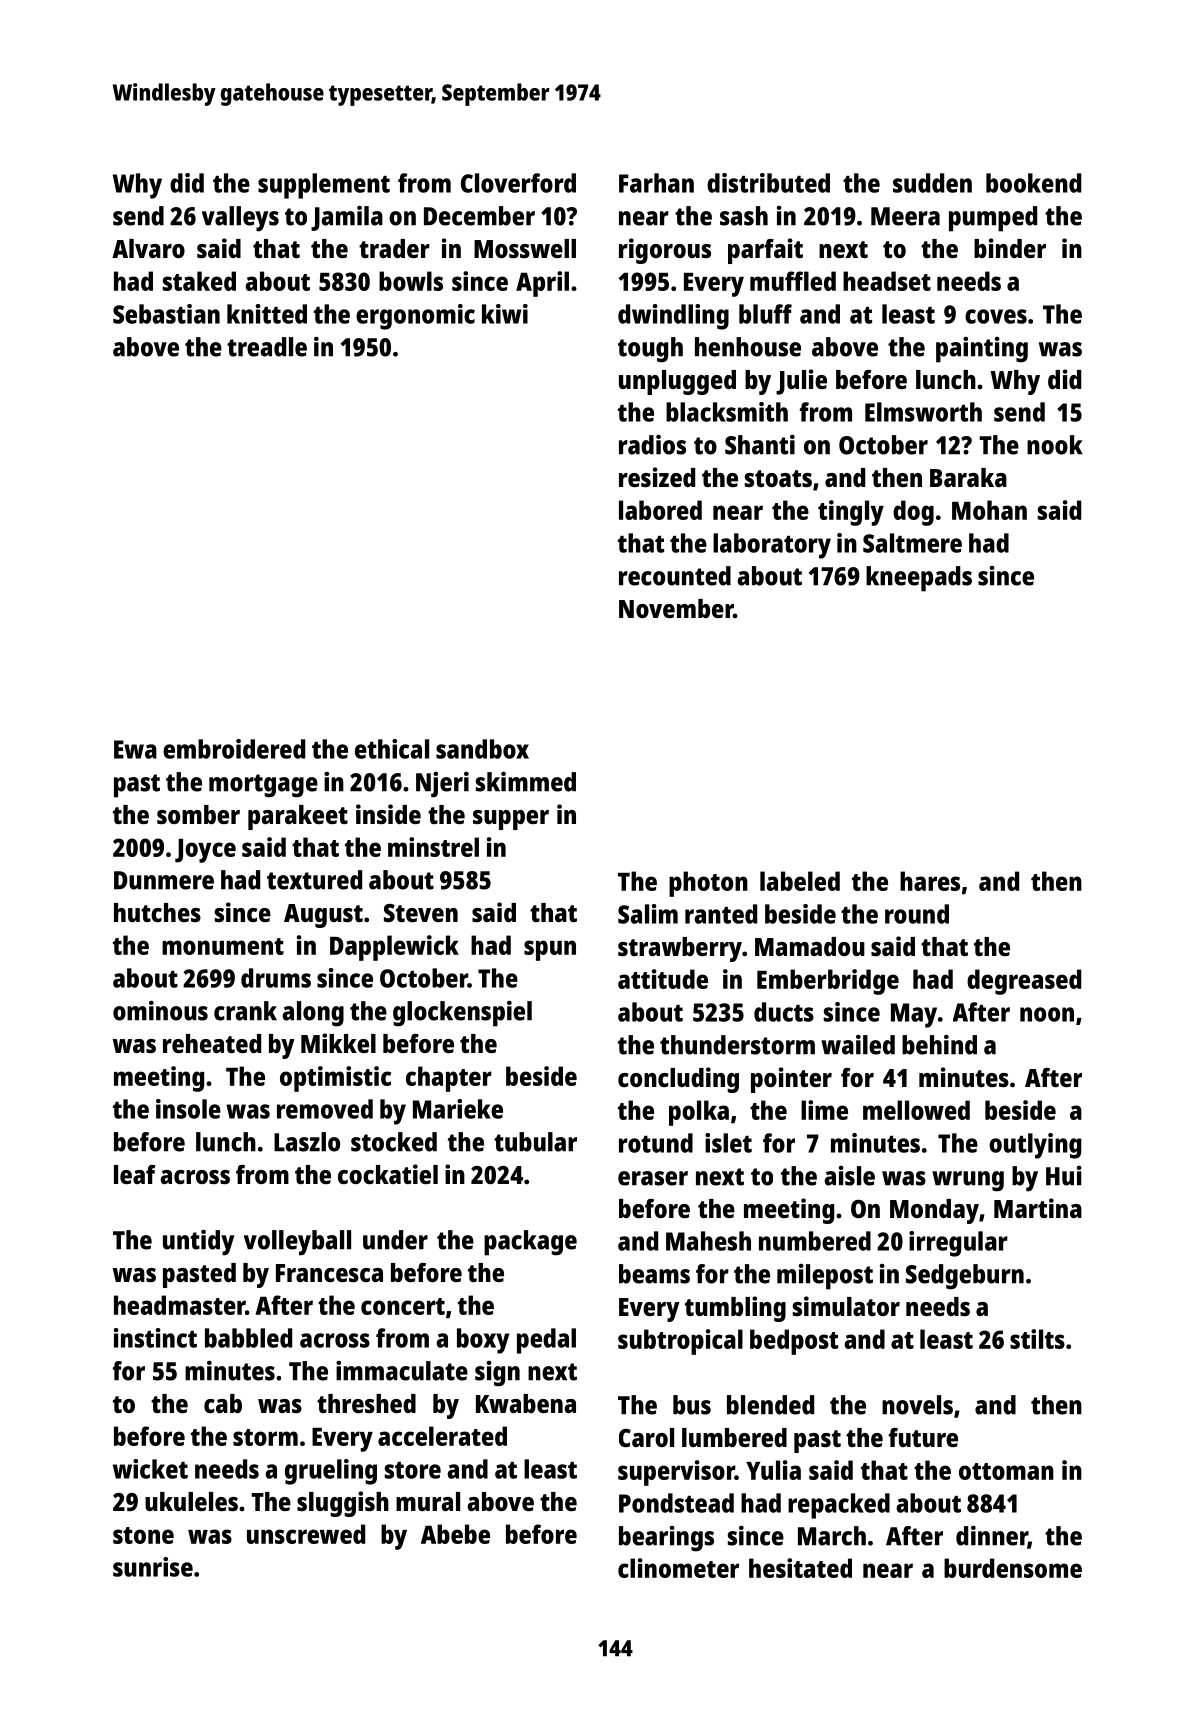  I want to click on hares, so click(930, 881).
